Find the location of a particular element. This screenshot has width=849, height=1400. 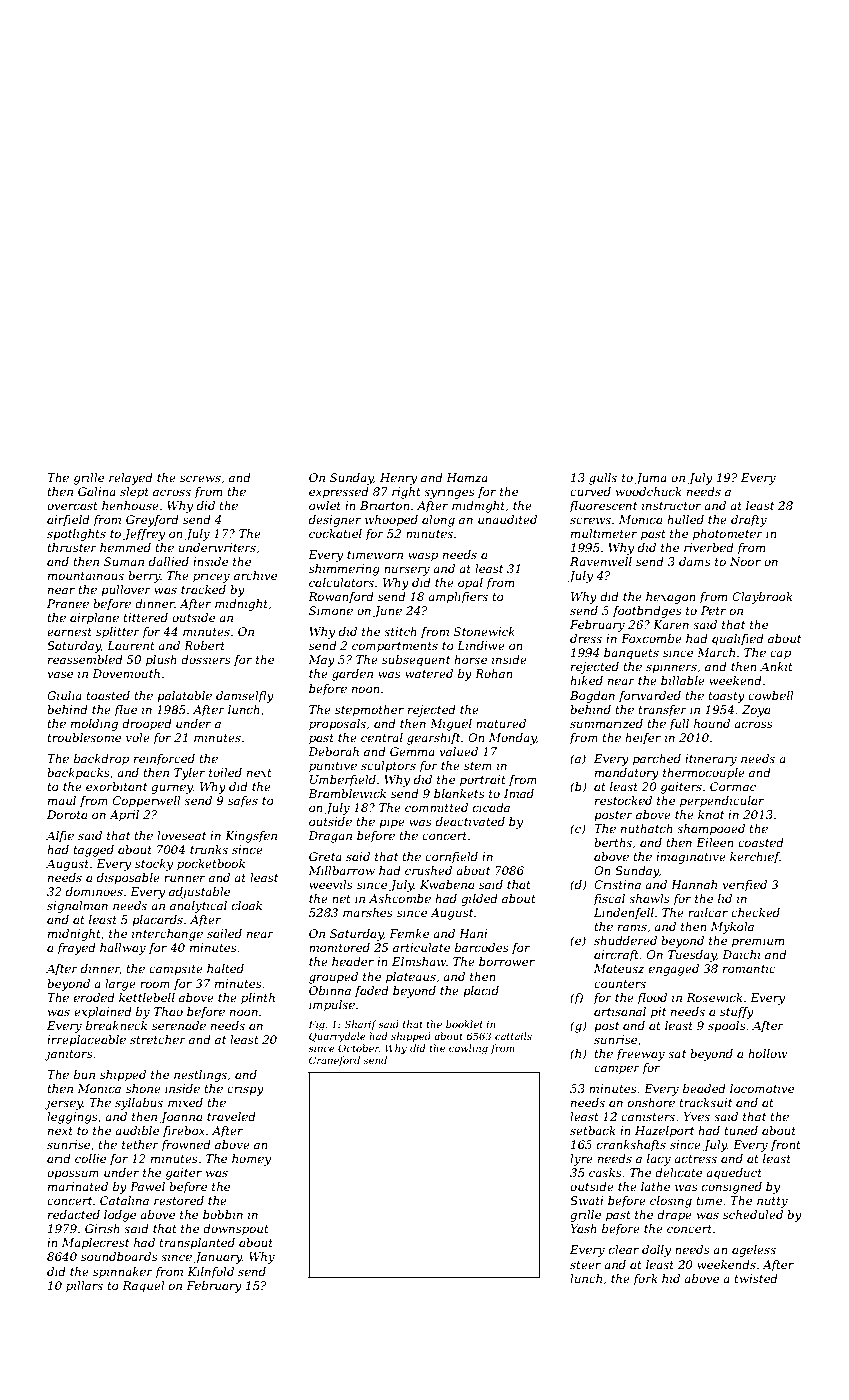

adjustable is located at coordinates (199, 893).
